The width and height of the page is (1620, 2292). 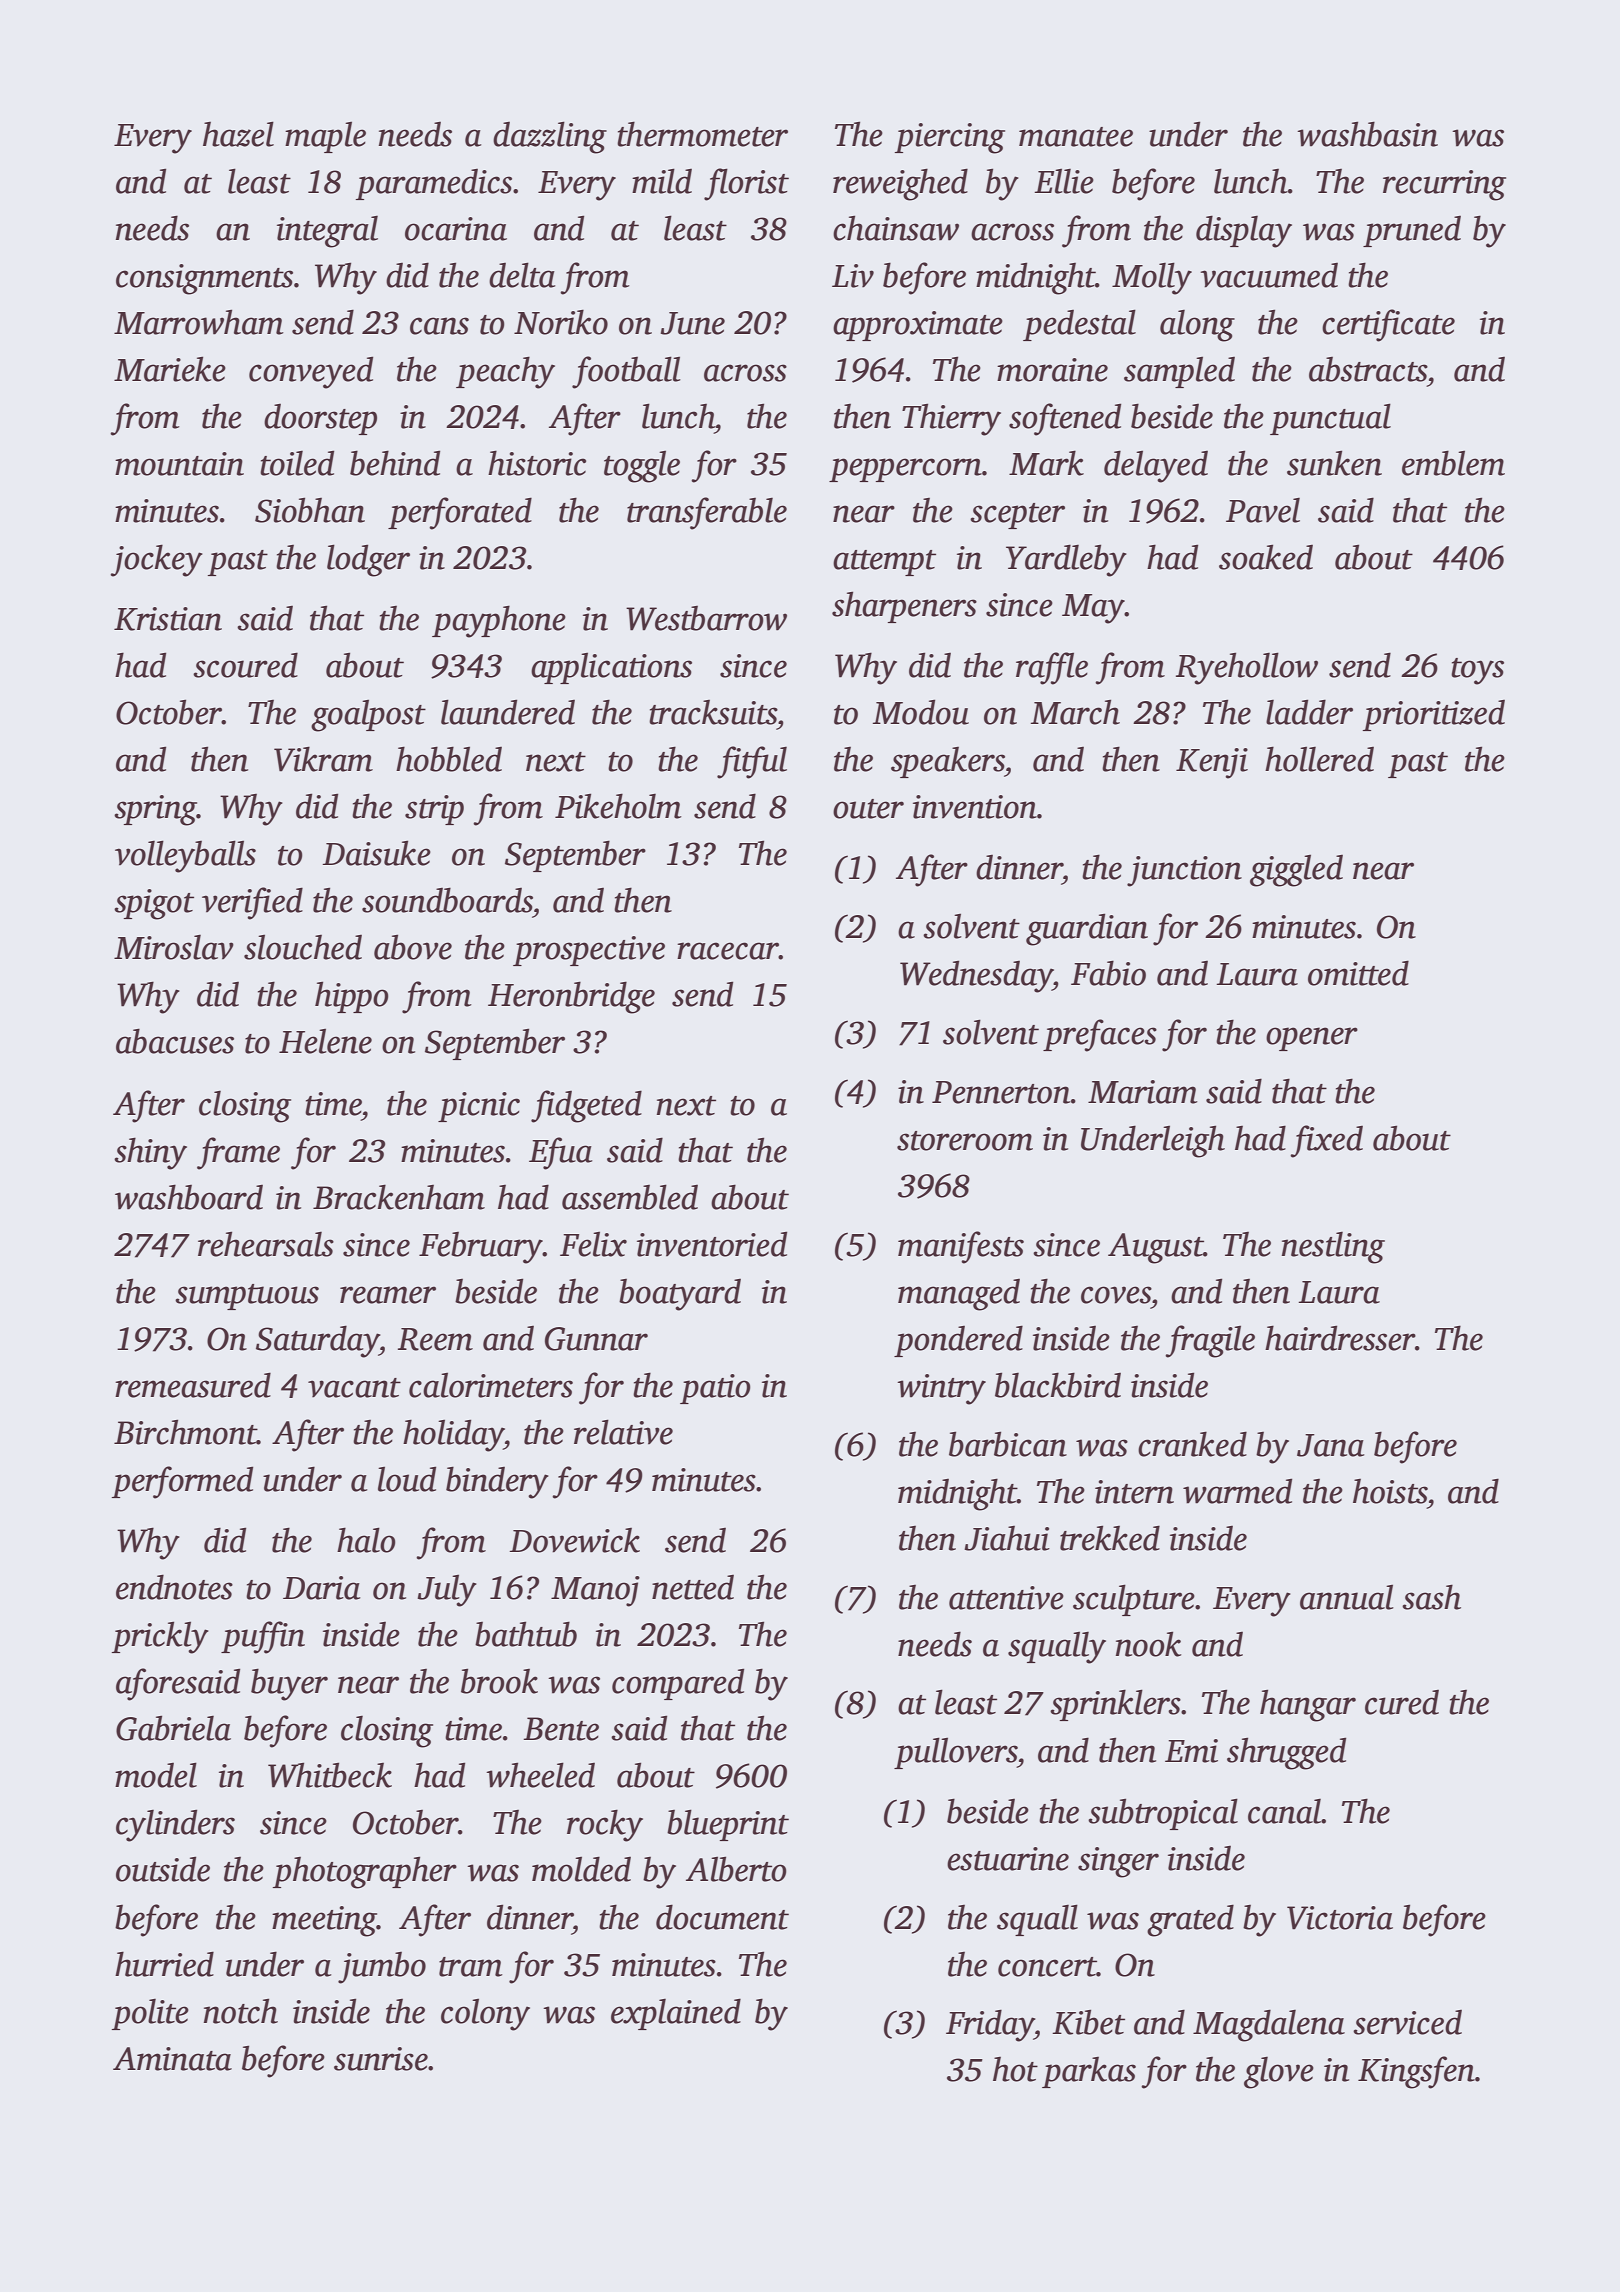 I want to click on parkas, so click(x=1089, y=2072).
